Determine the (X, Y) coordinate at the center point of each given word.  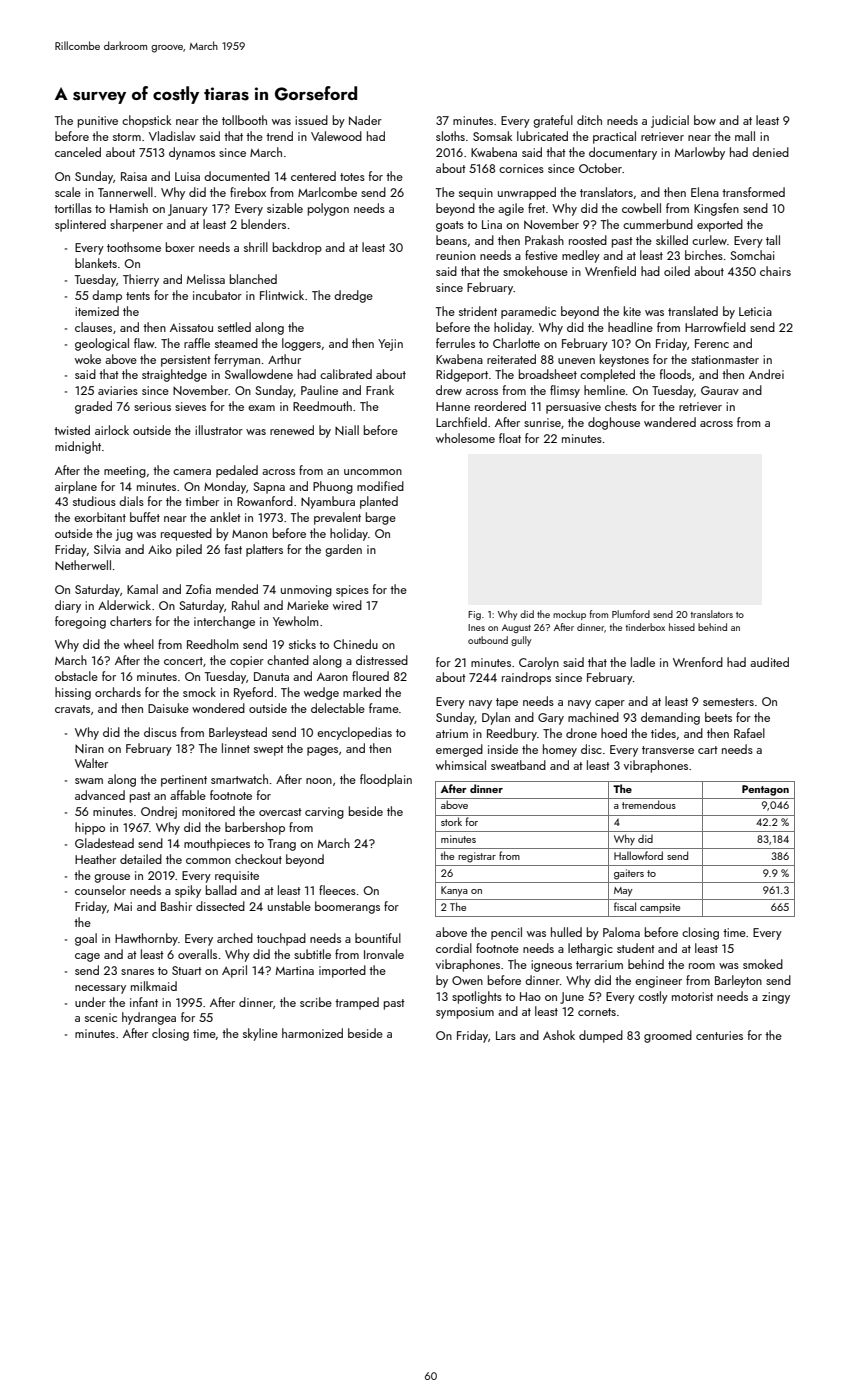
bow (705, 120)
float (510, 438)
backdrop (297, 248)
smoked (763, 964)
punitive (98, 122)
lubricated (542, 136)
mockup (569, 615)
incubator (217, 295)
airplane (76, 487)
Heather (95, 859)
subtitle (312, 954)
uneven (576, 361)
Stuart (187, 970)
